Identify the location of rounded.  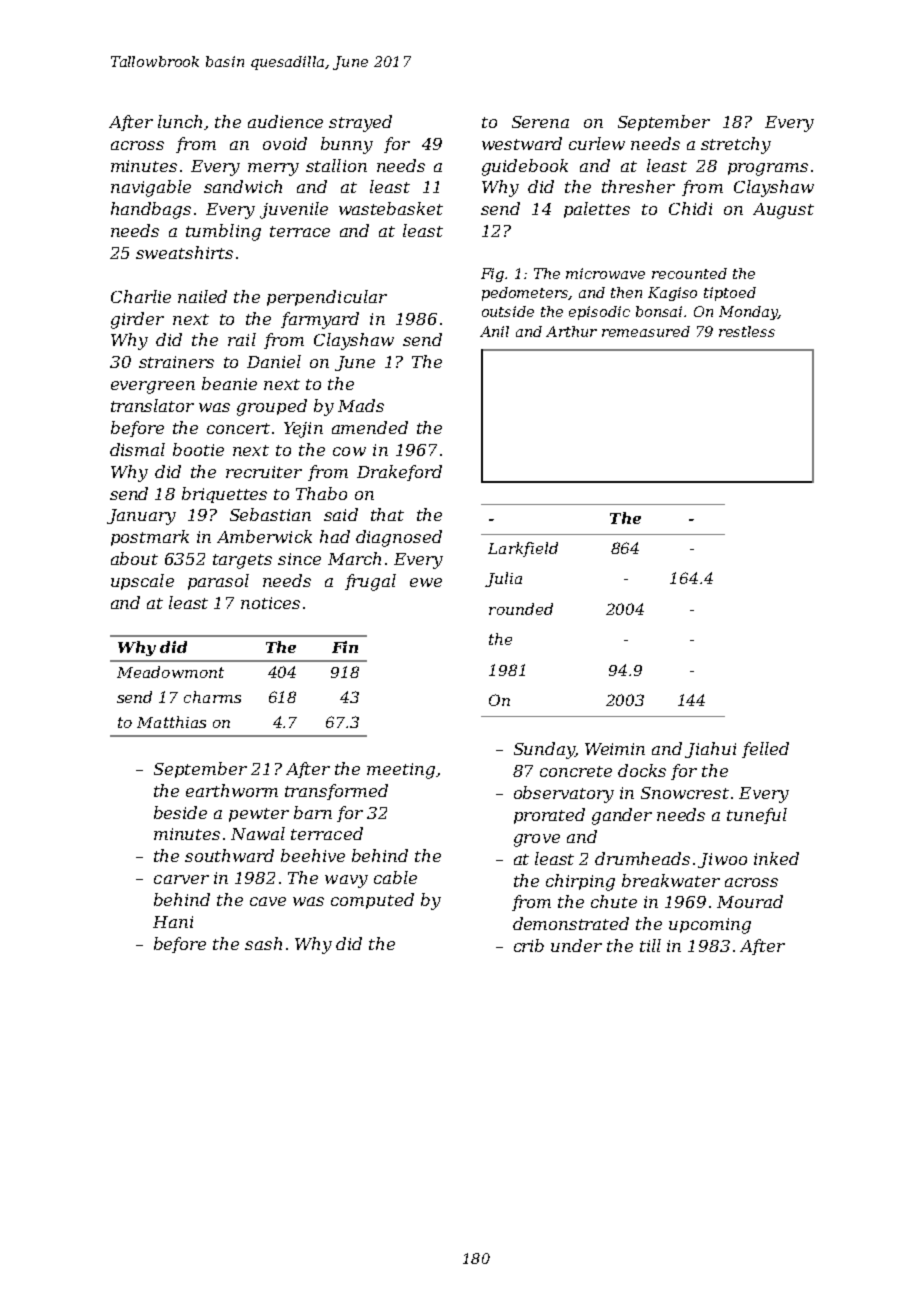
(521, 609).
